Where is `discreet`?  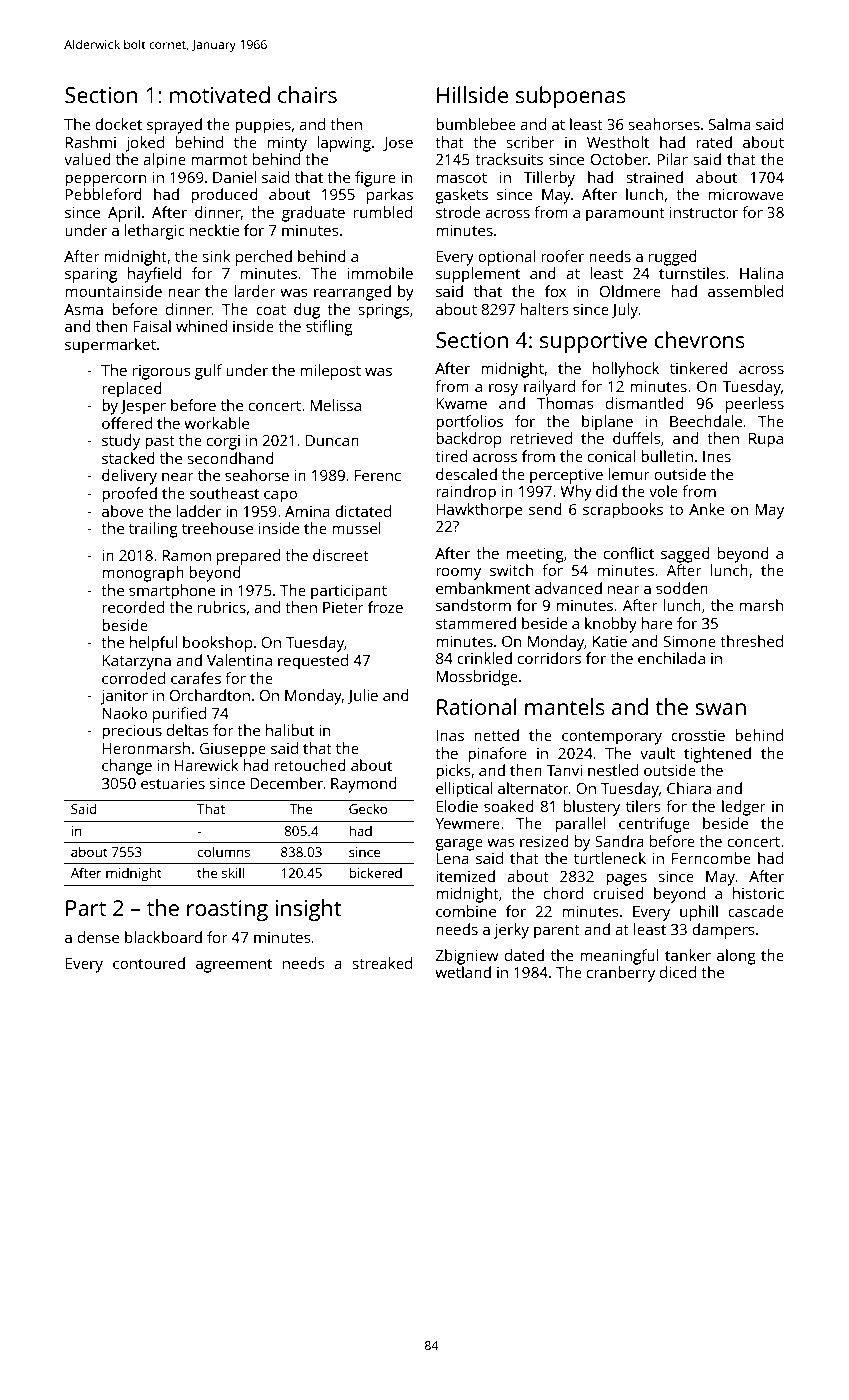 discreet is located at coordinates (341, 555).
